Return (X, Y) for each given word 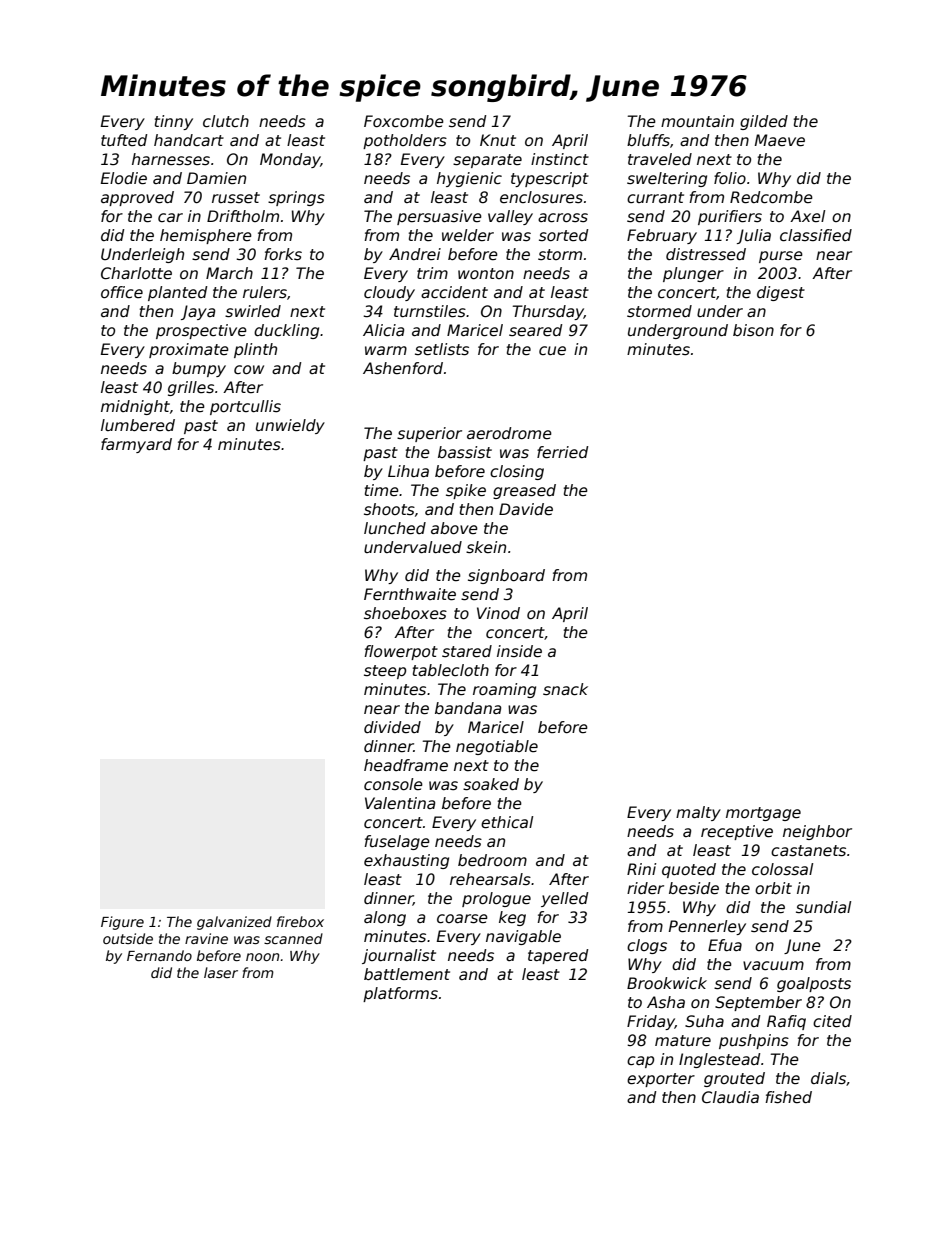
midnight (135, 407)
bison (753, 330)
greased (524, 491)
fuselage (397, 842)
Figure (122, 923)
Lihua (408, 471)
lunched (395, 528)
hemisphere (206, 236)
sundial (823, 907)
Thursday (548, 312)
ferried (563, 452)
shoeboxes (405, 613)
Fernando (159, 955)
